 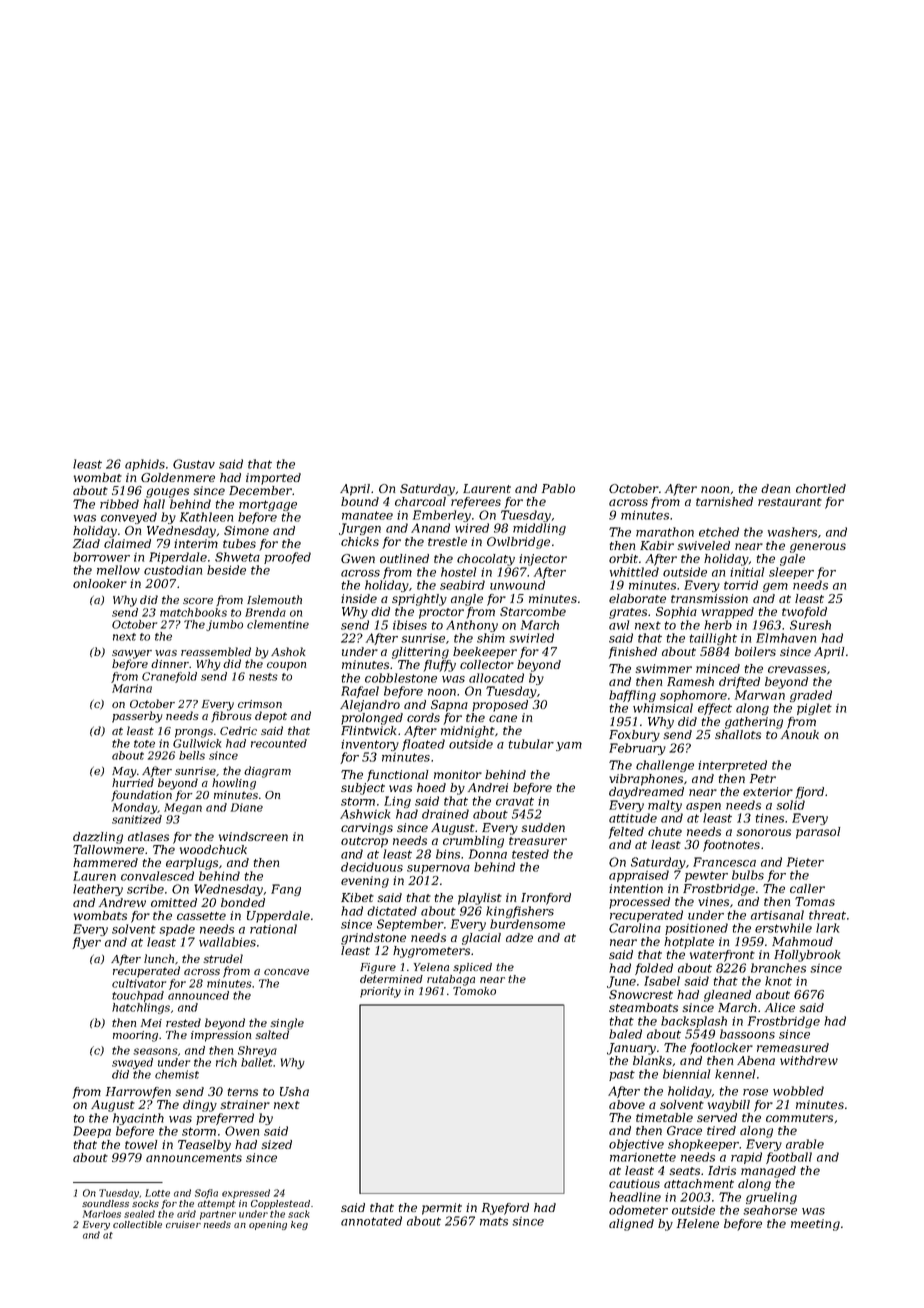 I want to click on cruiser, so click(x=183, y=1224).
